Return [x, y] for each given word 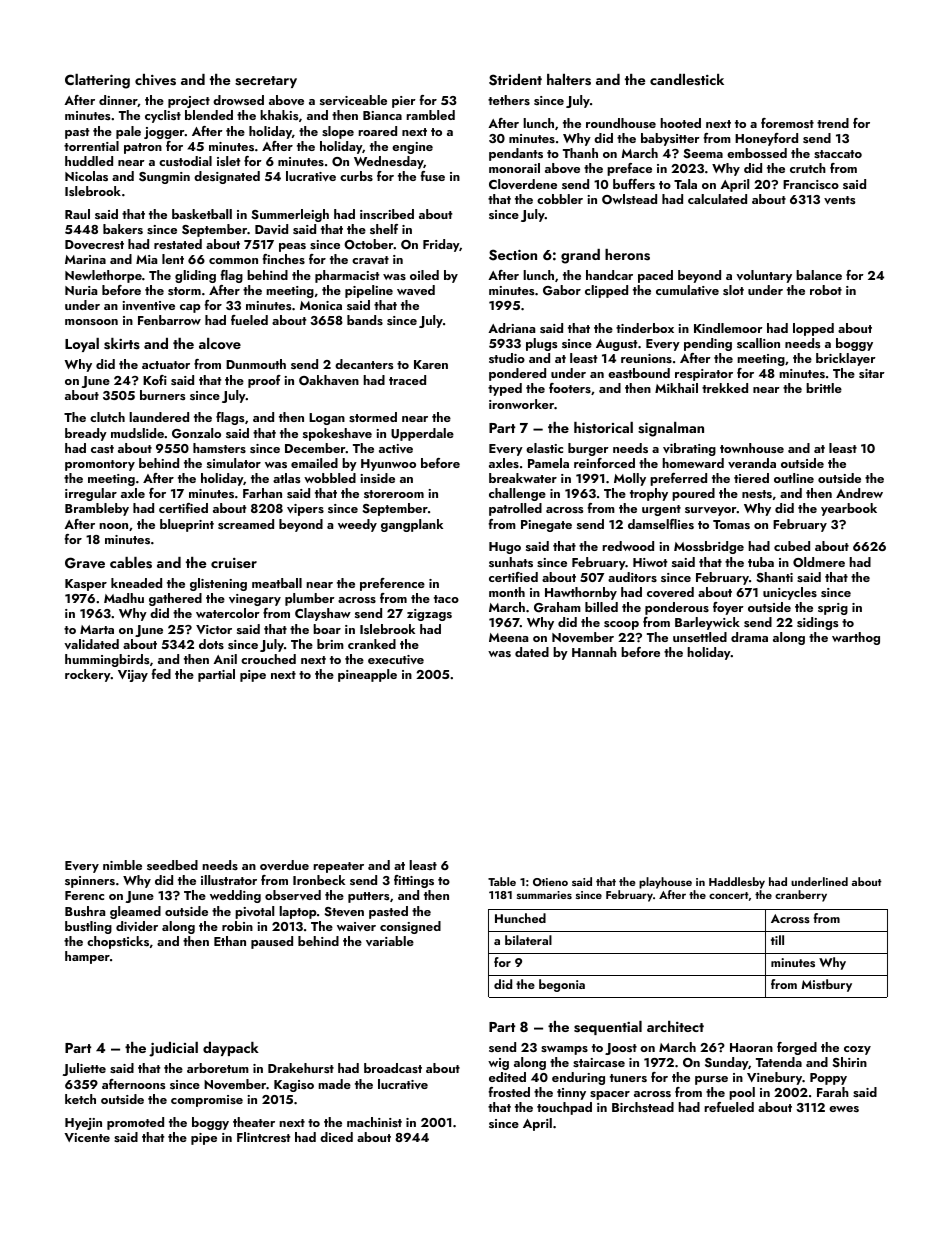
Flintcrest [263, 1137]
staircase [599, 1062]
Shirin [850, 1062]
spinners [90, 882]
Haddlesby [737, 883]
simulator [234, 463]
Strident [515, 80]
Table [502, 881]
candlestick [687, 80]
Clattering [97, 81]
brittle [824, 388]
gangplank [412, 525]
